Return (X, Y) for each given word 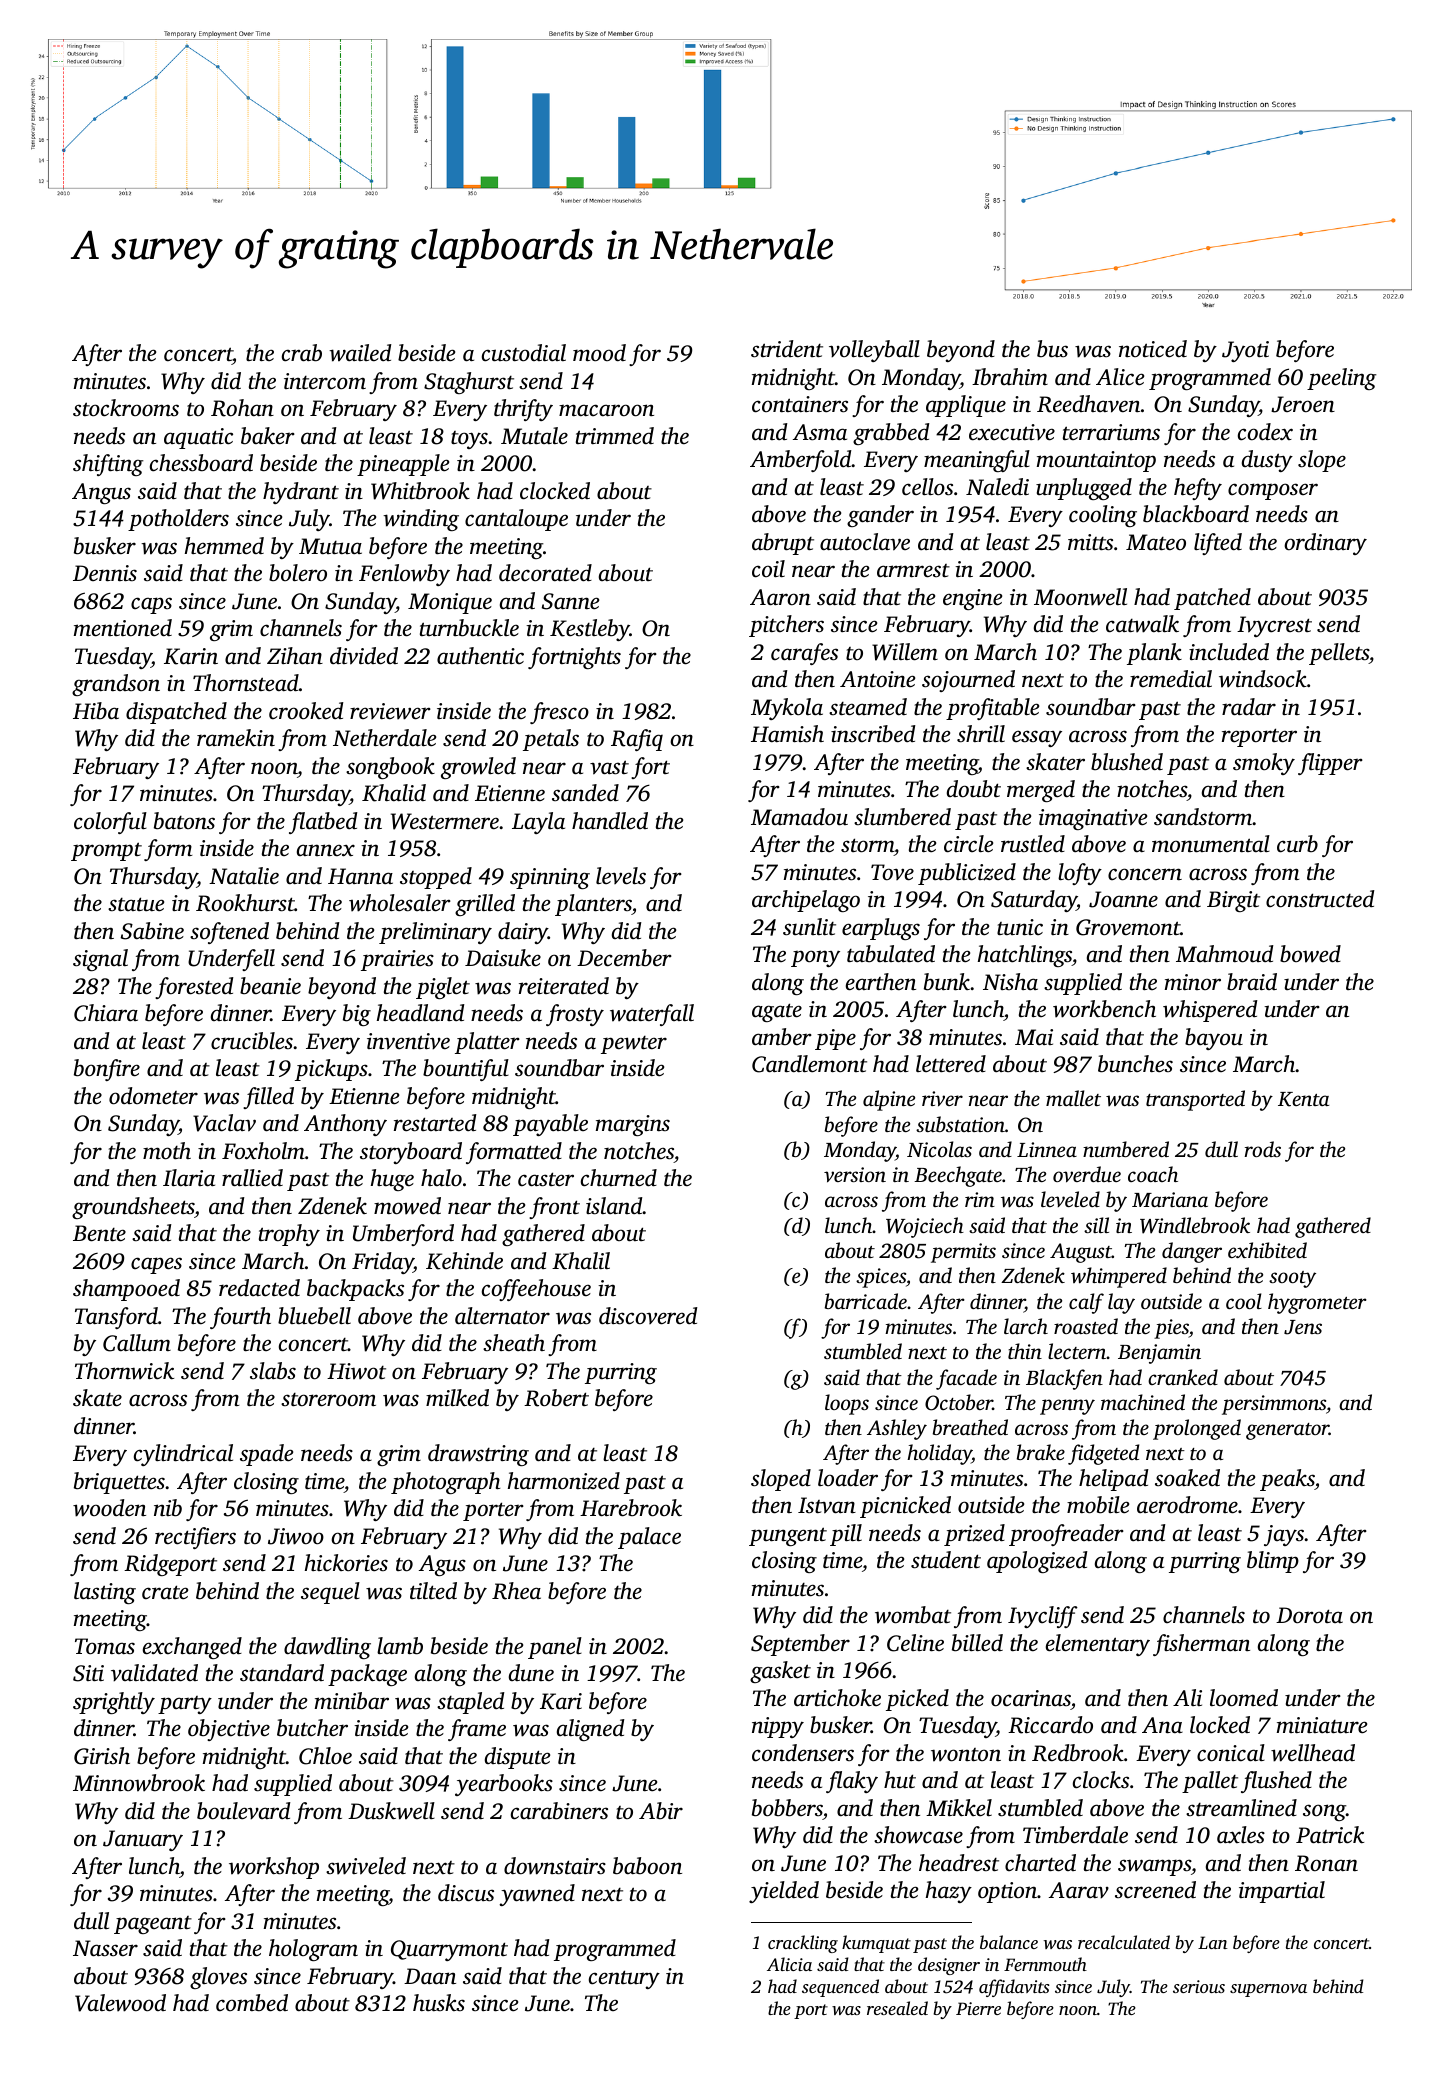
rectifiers (195, 1538)
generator (1287, 1431)
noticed (1153, 348)
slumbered (902, 817)
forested (194, 988)
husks (439, 2003)
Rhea (516, 1591)
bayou (1214, 1039)
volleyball (874, 351)
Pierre (978, 2008)
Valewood (120, 2003)
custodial (524, 353)
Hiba (96, 710)
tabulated (891, 954)
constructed (1320, 899)
